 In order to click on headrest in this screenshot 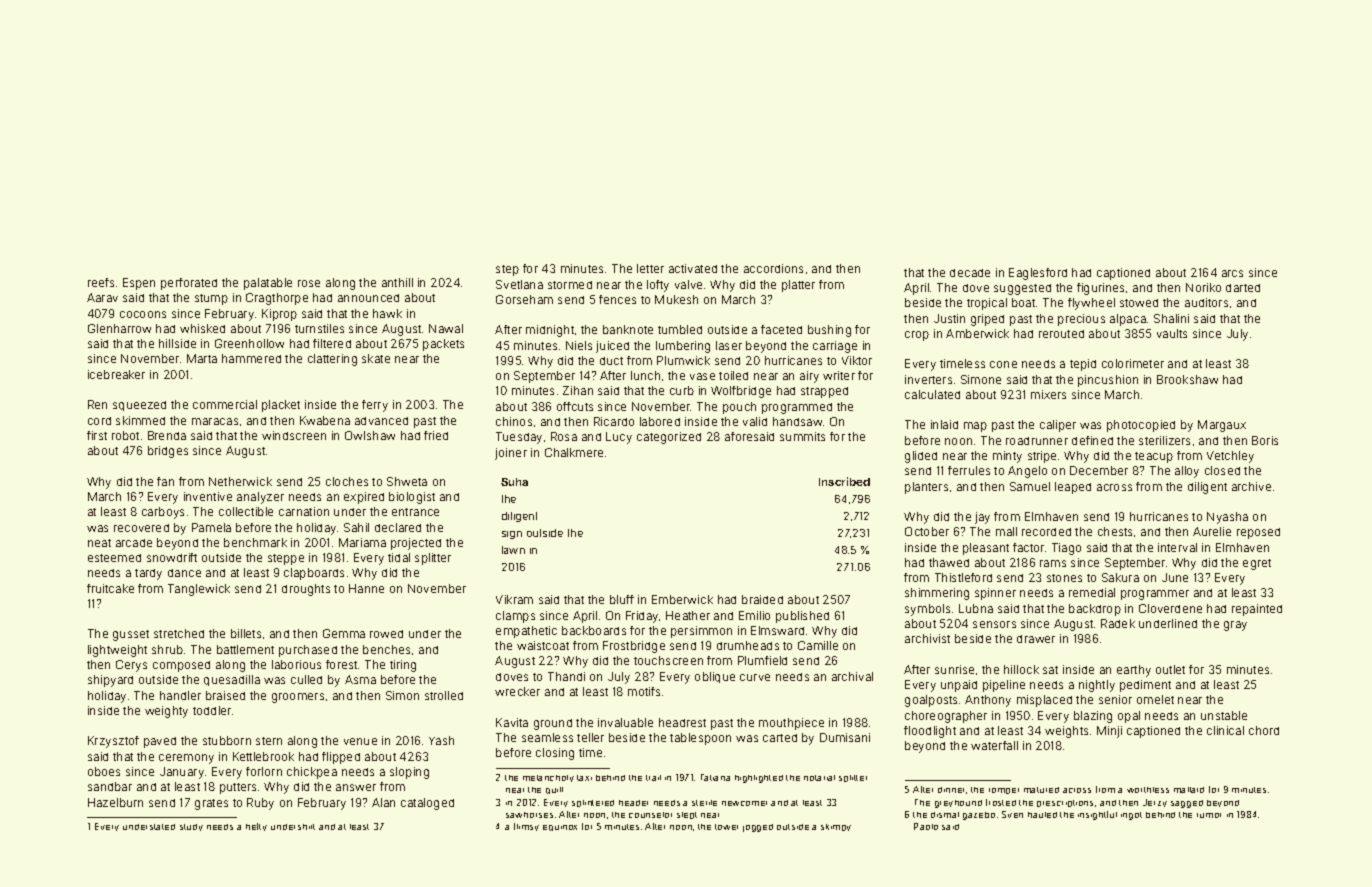, I will do `click(682, 722)`.
